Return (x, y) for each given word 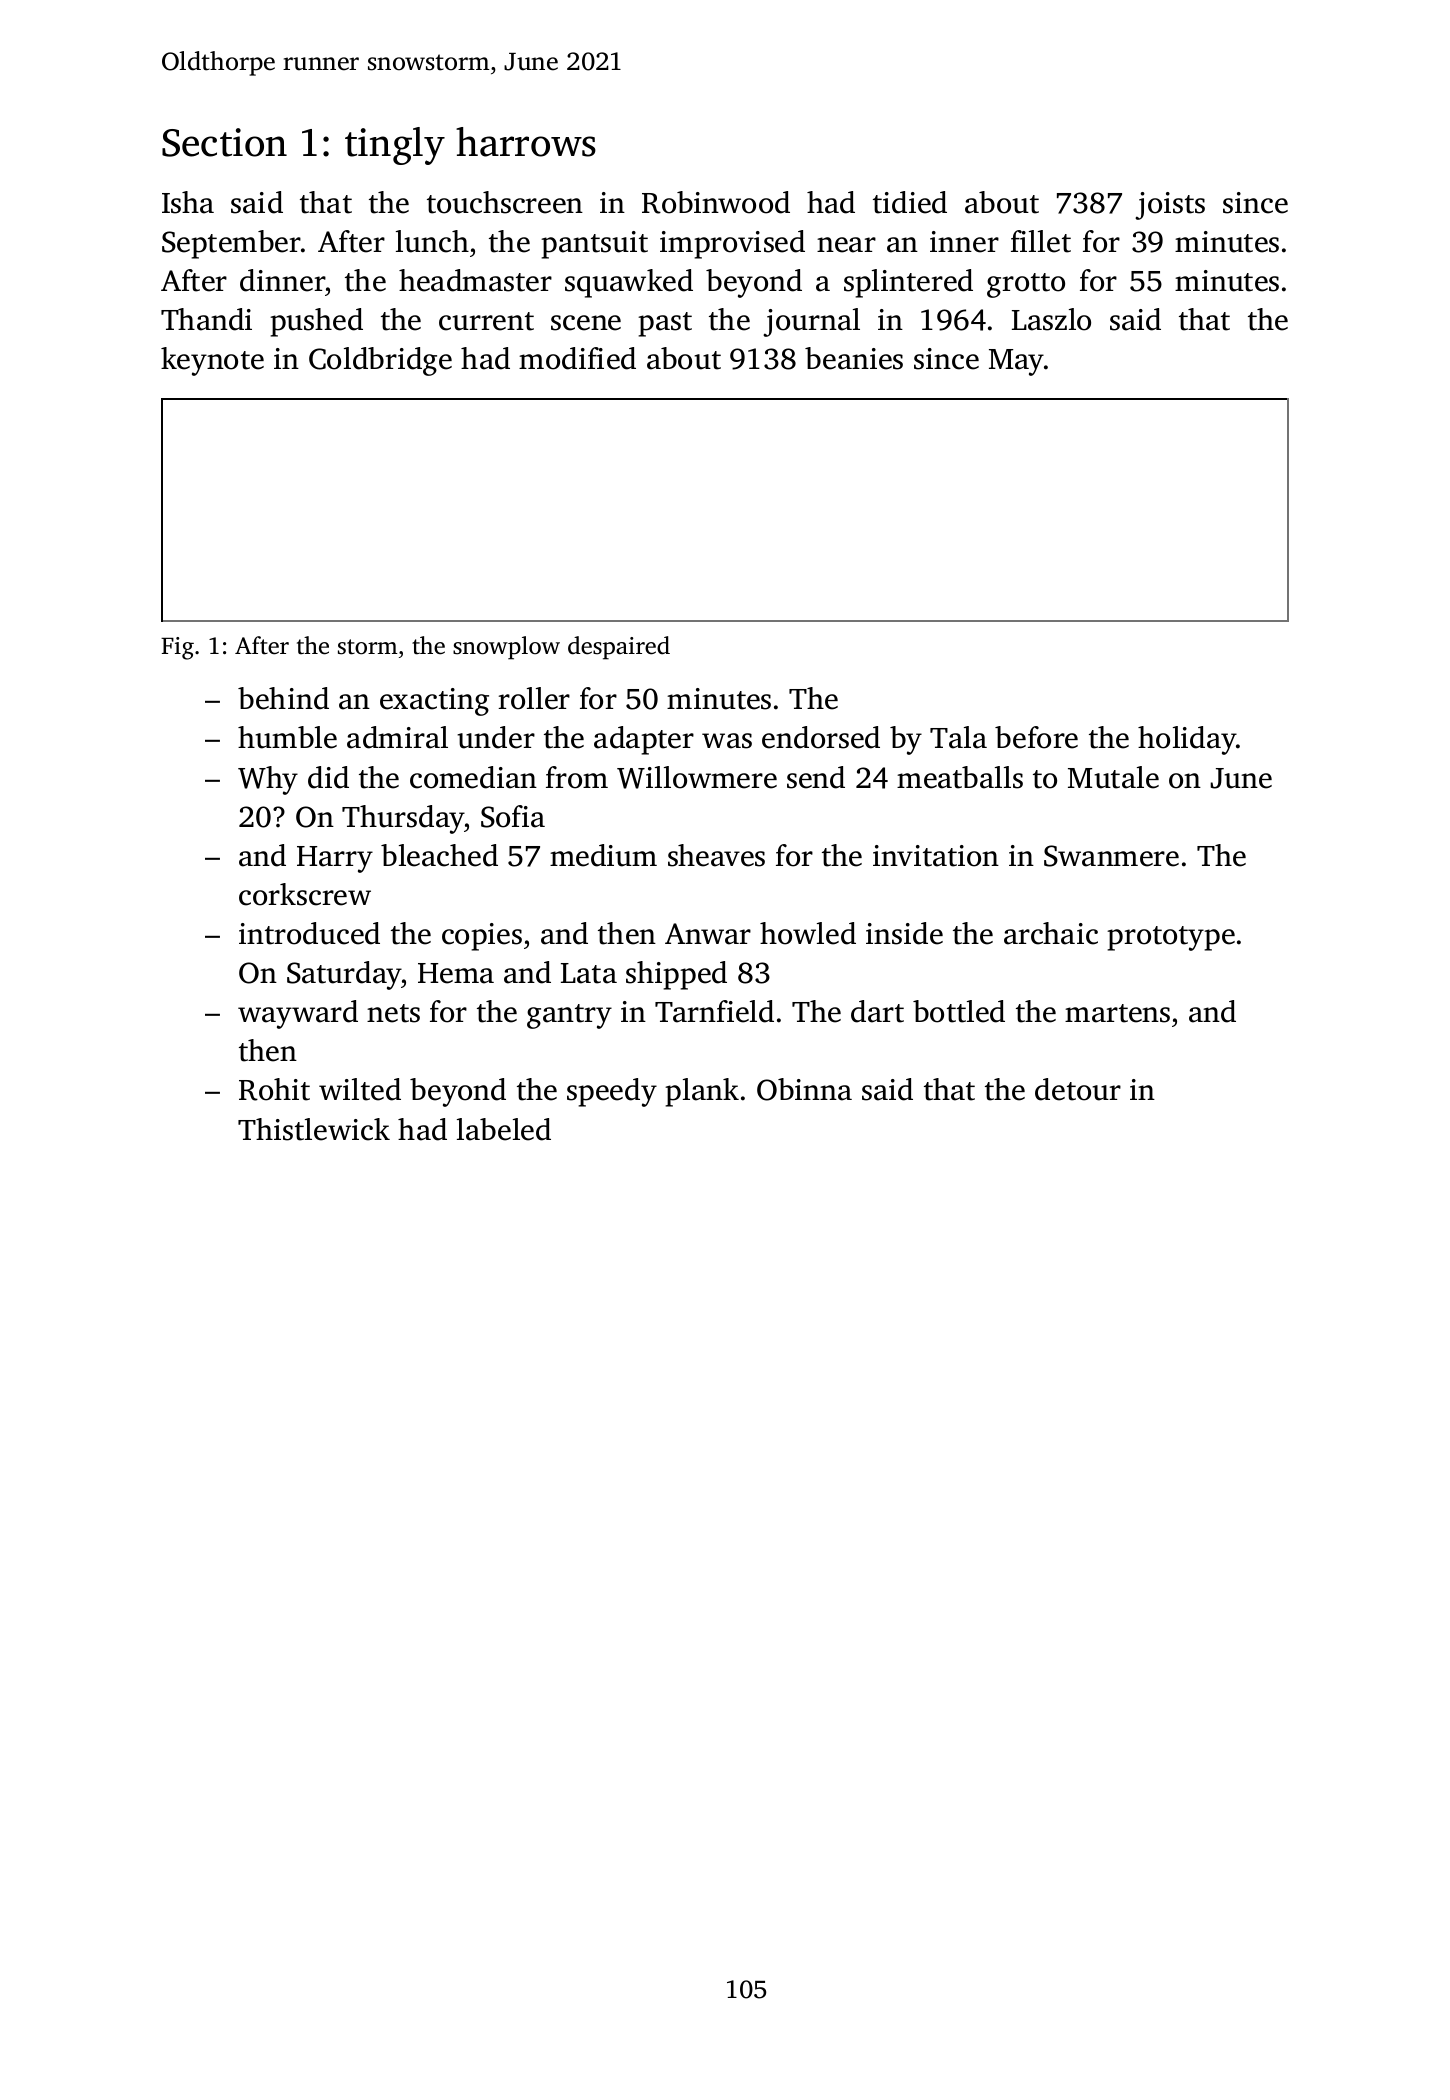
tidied (910, 202)
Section (224, 142)
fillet (1041, 241)
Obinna (804, 1089)
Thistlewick (314, 1129)
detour (1078, 1089)
